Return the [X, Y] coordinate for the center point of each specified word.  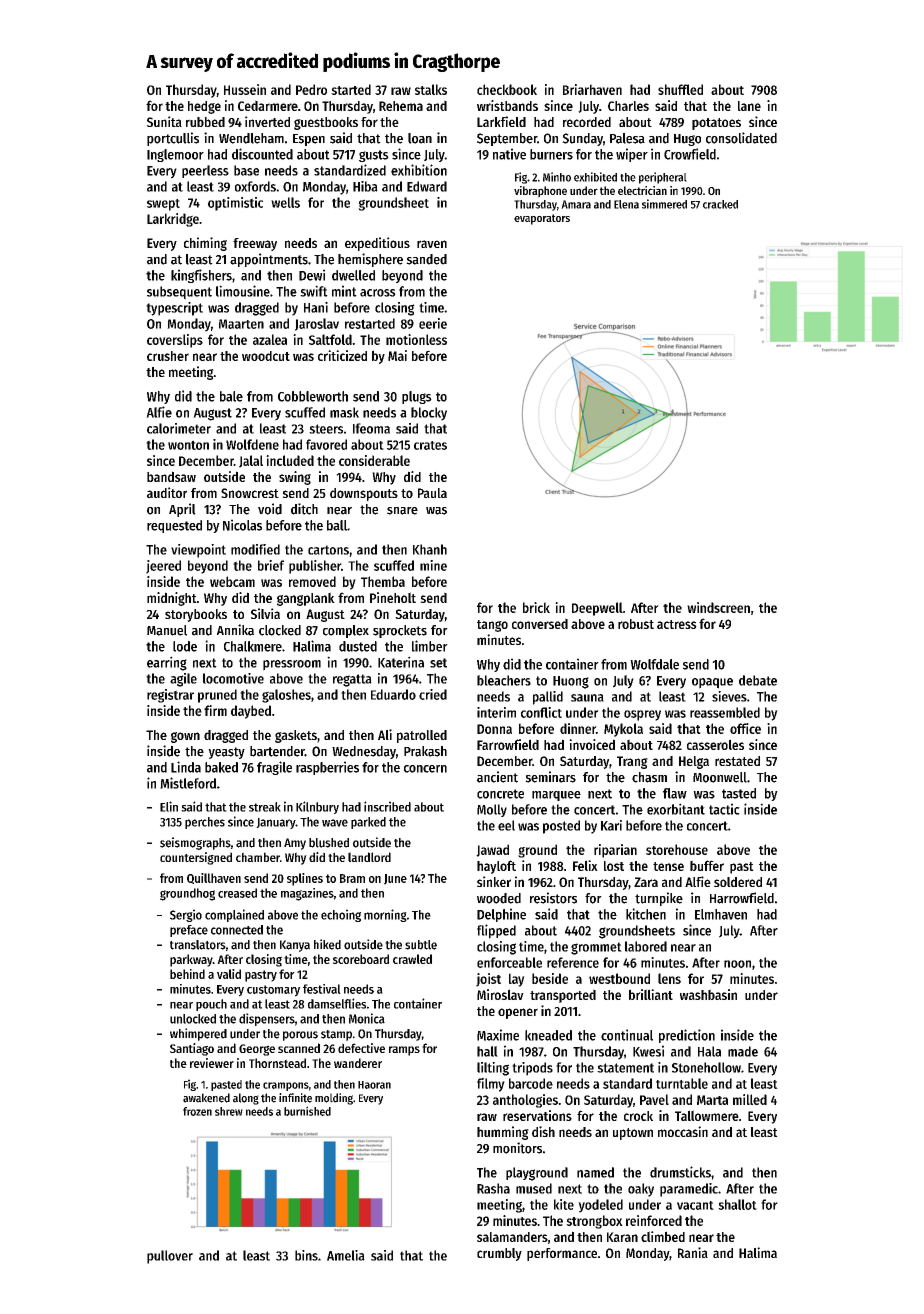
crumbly [499, 1254]
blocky [429, 414]
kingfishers [201, 276]
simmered [664, 204]
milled [750, 1099]
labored [646, 946]
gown [185, 737]
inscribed [387, 806]
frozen [197, 1111]
